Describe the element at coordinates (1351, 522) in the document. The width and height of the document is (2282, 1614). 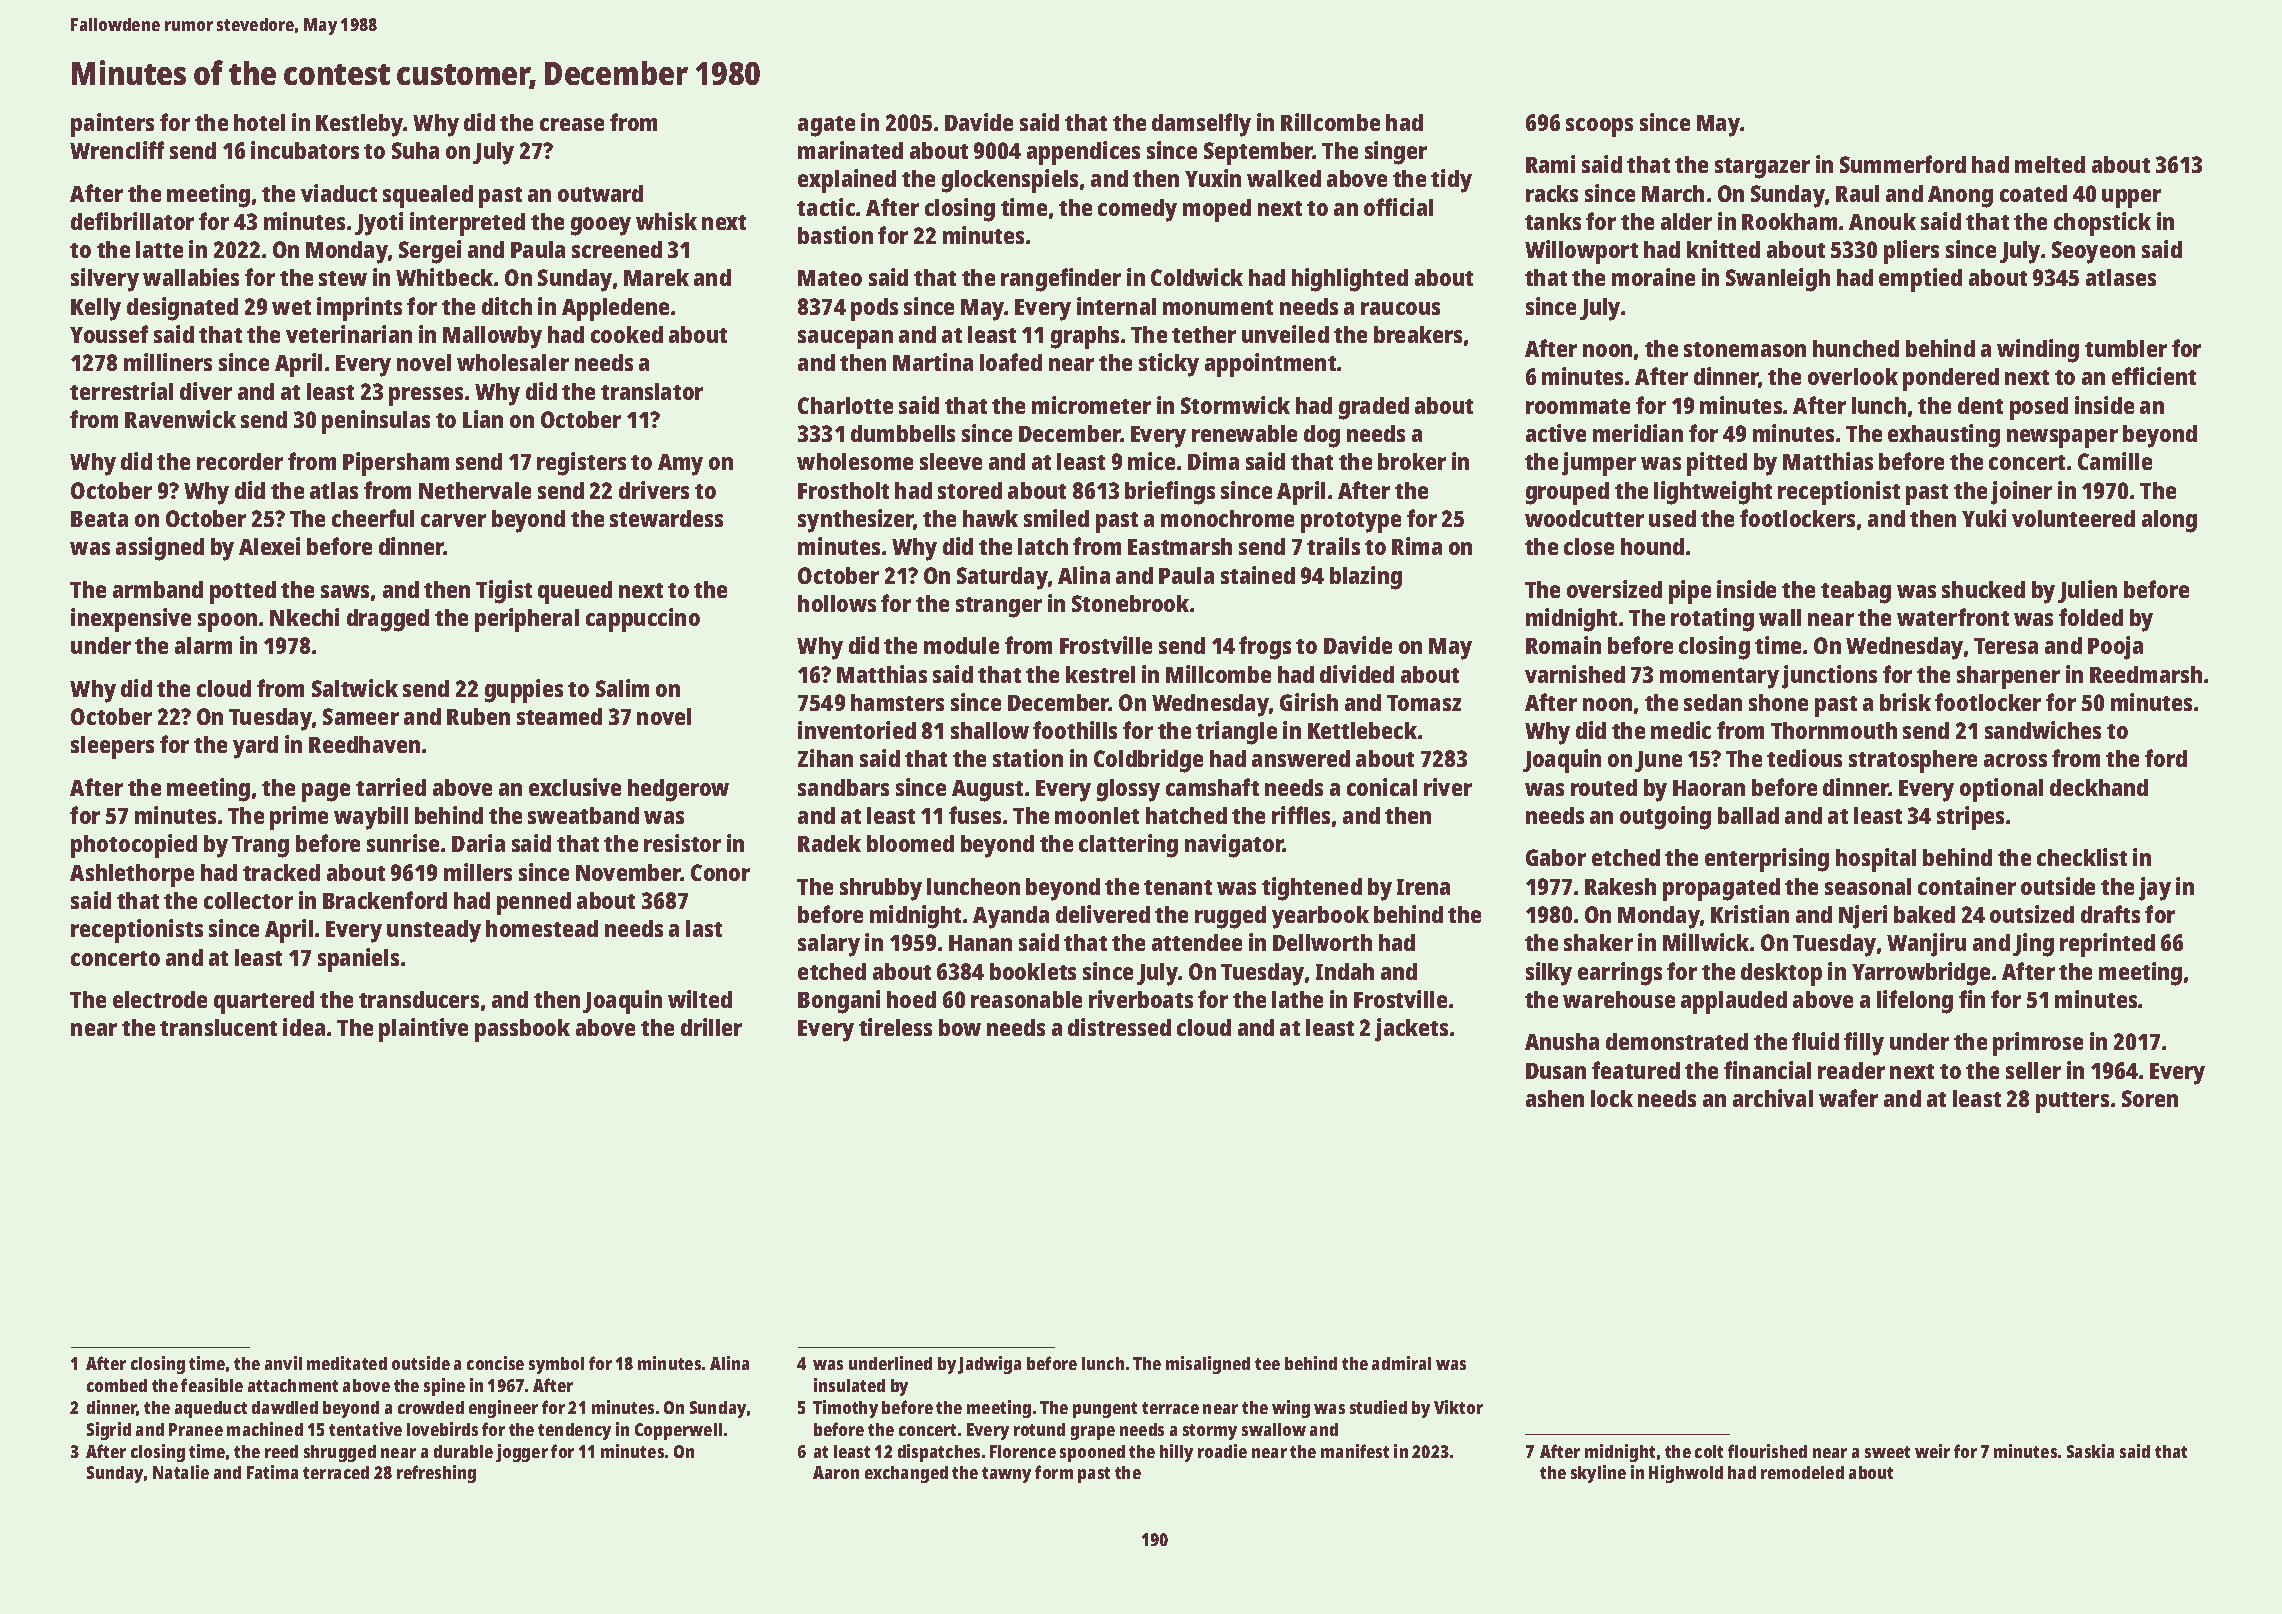
I see `prototype` at that location.
